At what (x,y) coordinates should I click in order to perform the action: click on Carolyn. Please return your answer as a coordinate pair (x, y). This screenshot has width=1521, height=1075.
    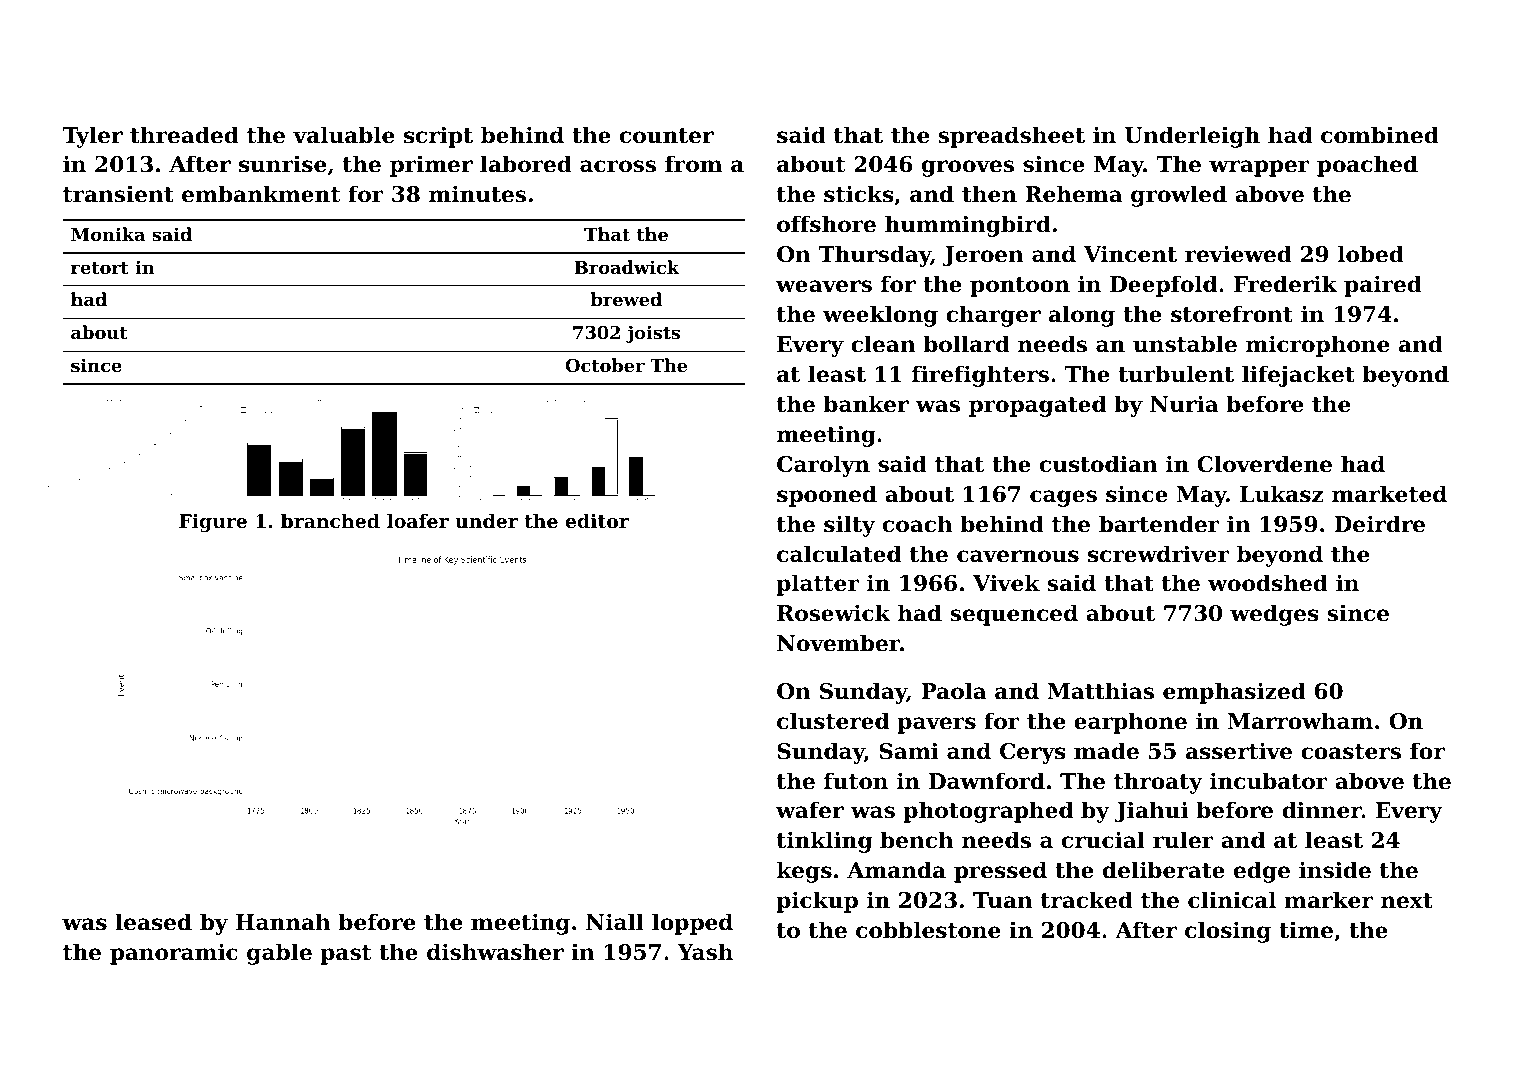
    Looking at the image, I should click on (823, 466).
